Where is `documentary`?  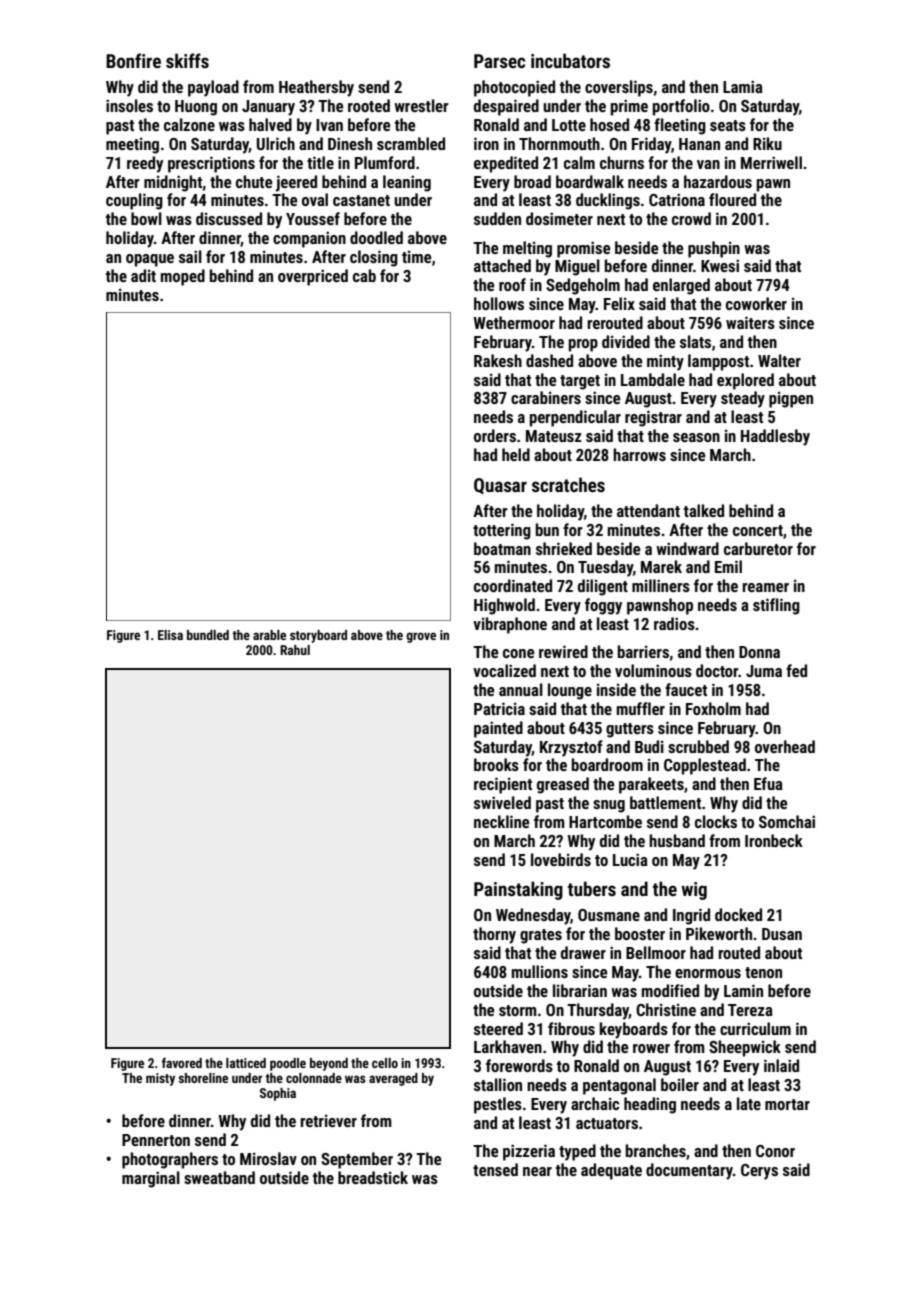 documentary is located at coordinates (689, 1171).
